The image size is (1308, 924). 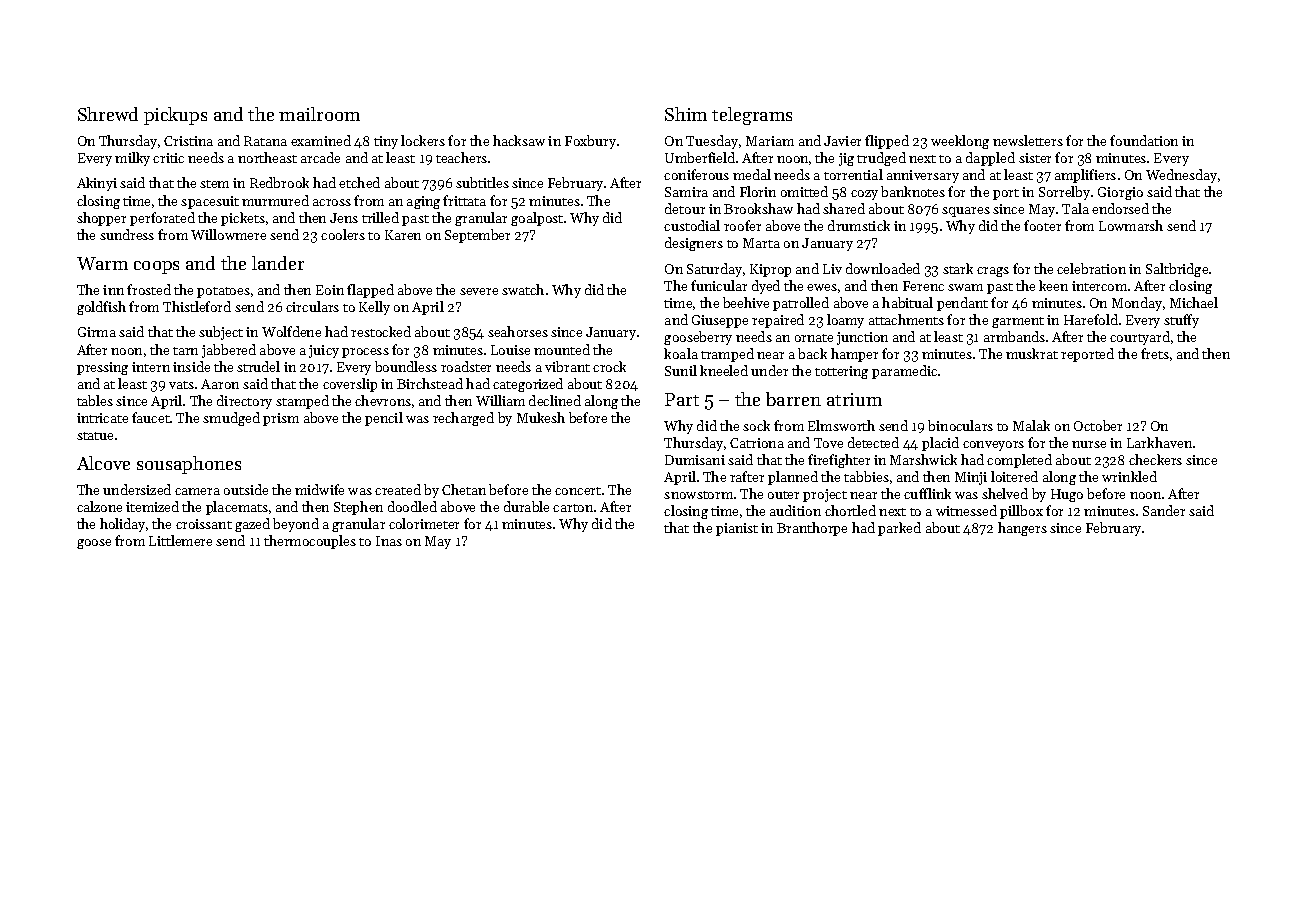 I want to click on sock, so click(x=756, y=425).
